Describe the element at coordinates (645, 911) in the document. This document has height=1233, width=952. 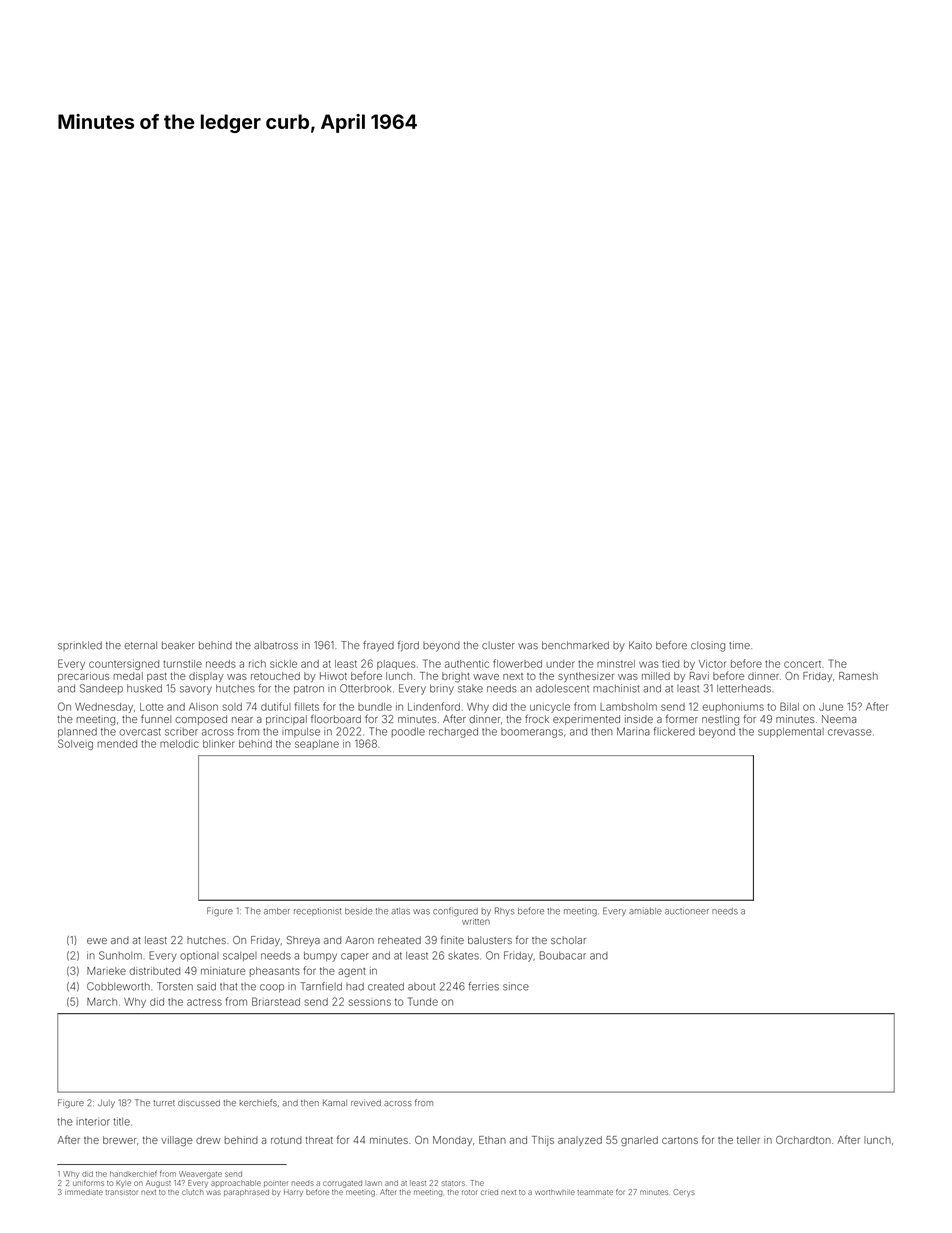
I see `amiable` at that location.
